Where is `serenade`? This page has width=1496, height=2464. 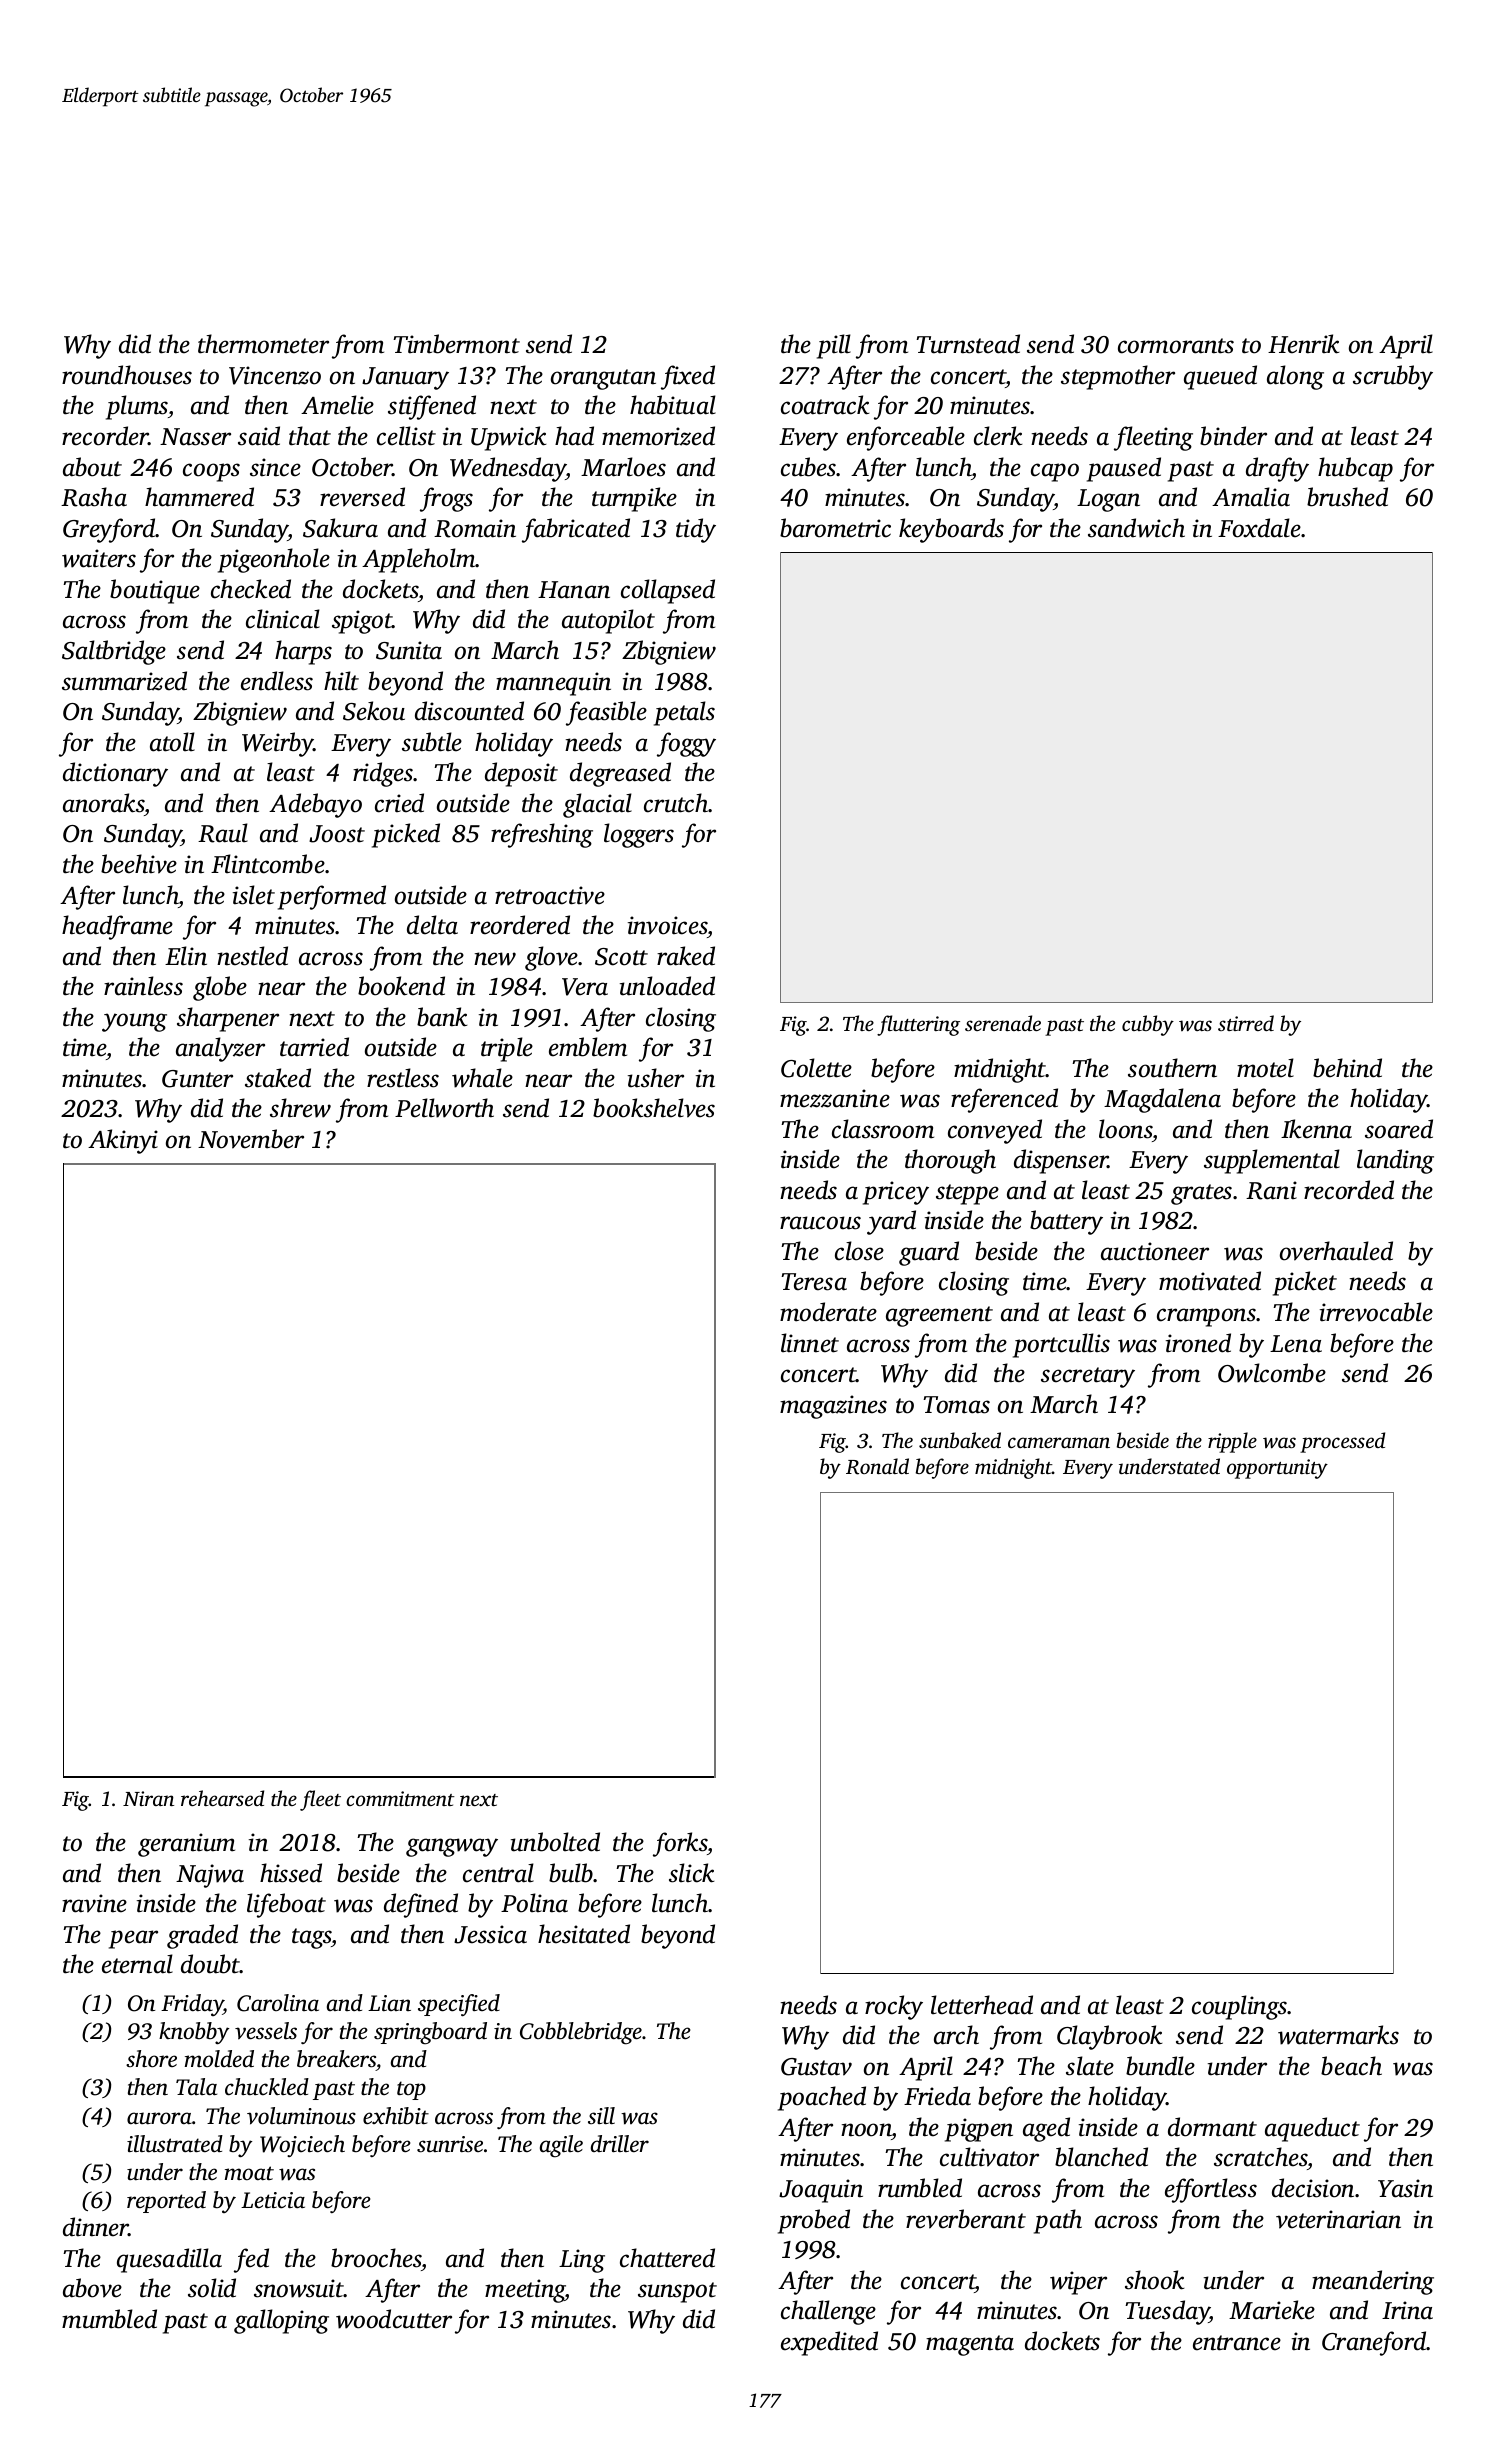 serenade is located at coordinates (1003, 1023).
